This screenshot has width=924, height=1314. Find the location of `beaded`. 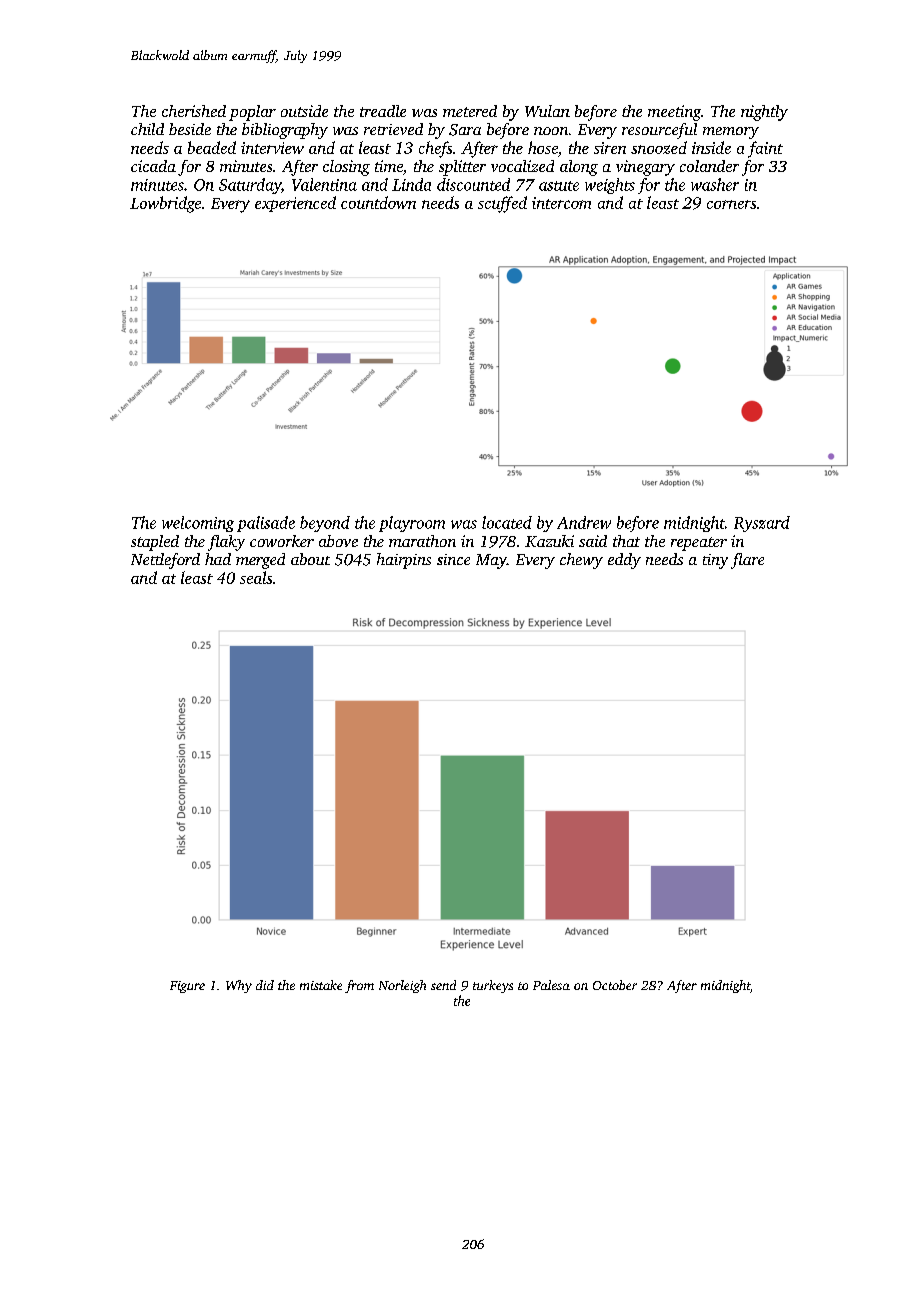

beaded is located at coordinates (212, 147).
